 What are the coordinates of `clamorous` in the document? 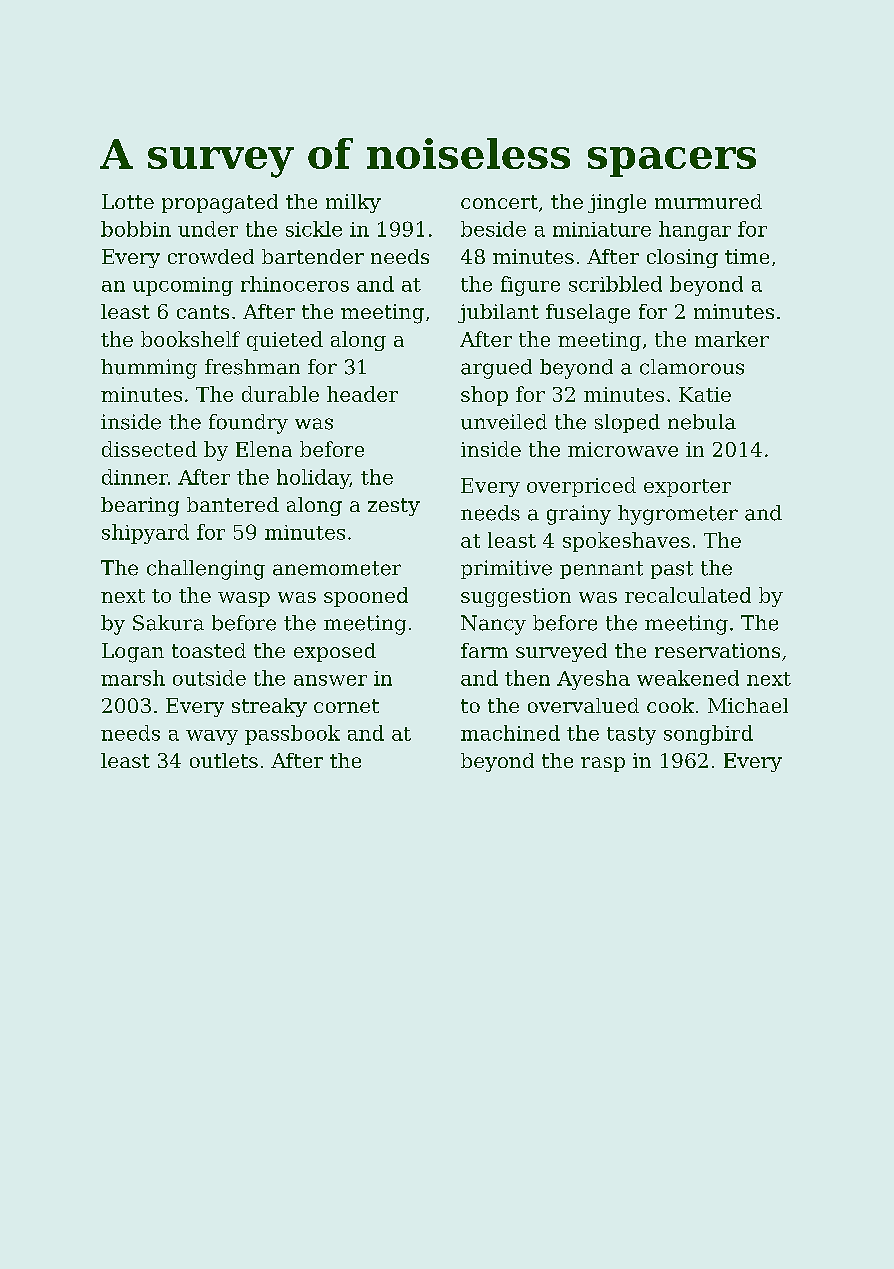 It's located at (692, 367).
